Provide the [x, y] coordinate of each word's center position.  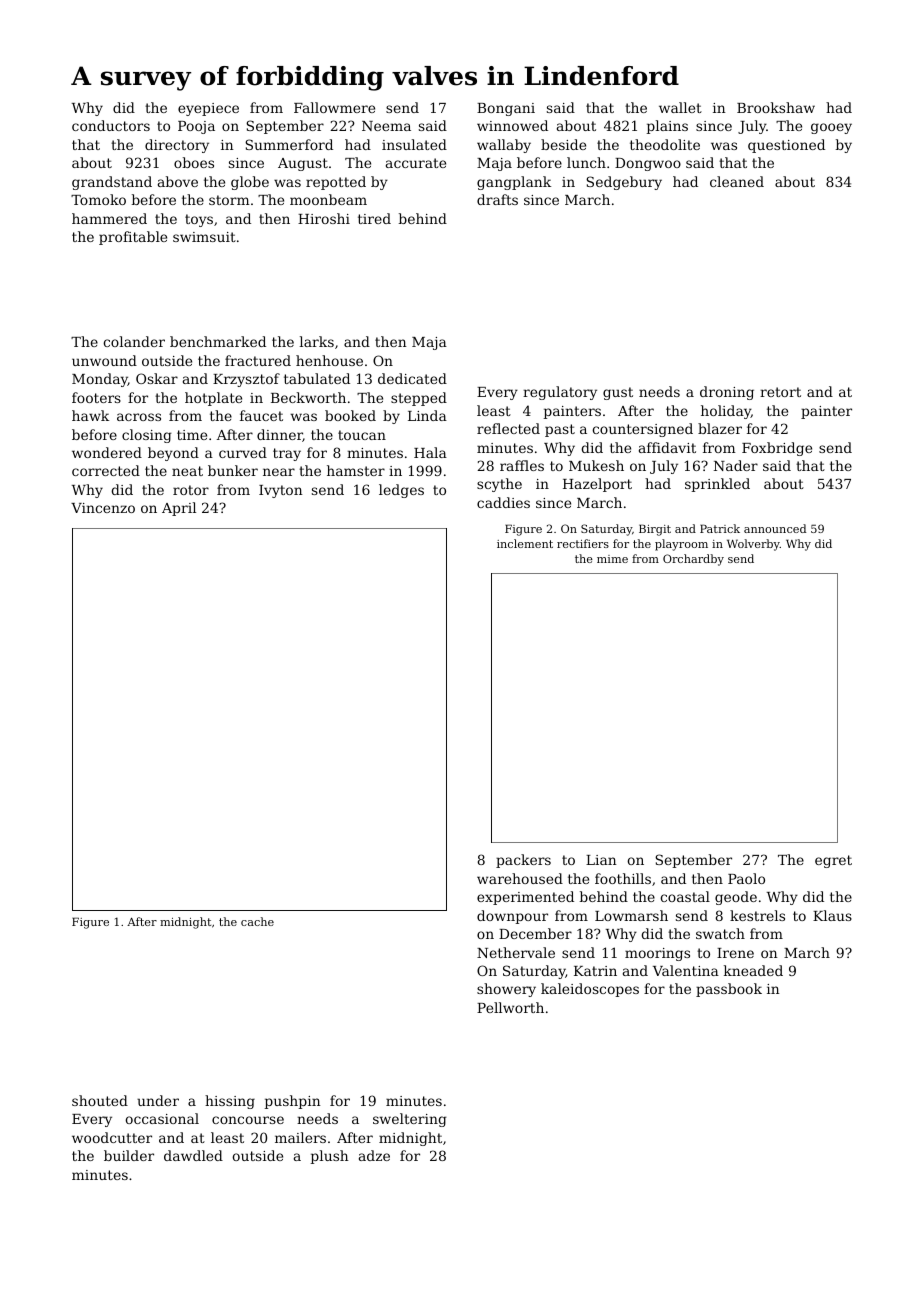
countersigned [642, 430]
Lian [601, 860]
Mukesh [596, 465]
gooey [831, 128]
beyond [173, 454]
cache [257, 921]
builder [129, 1155]
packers [523, 861]
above [178, 181]
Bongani [506, 109]
